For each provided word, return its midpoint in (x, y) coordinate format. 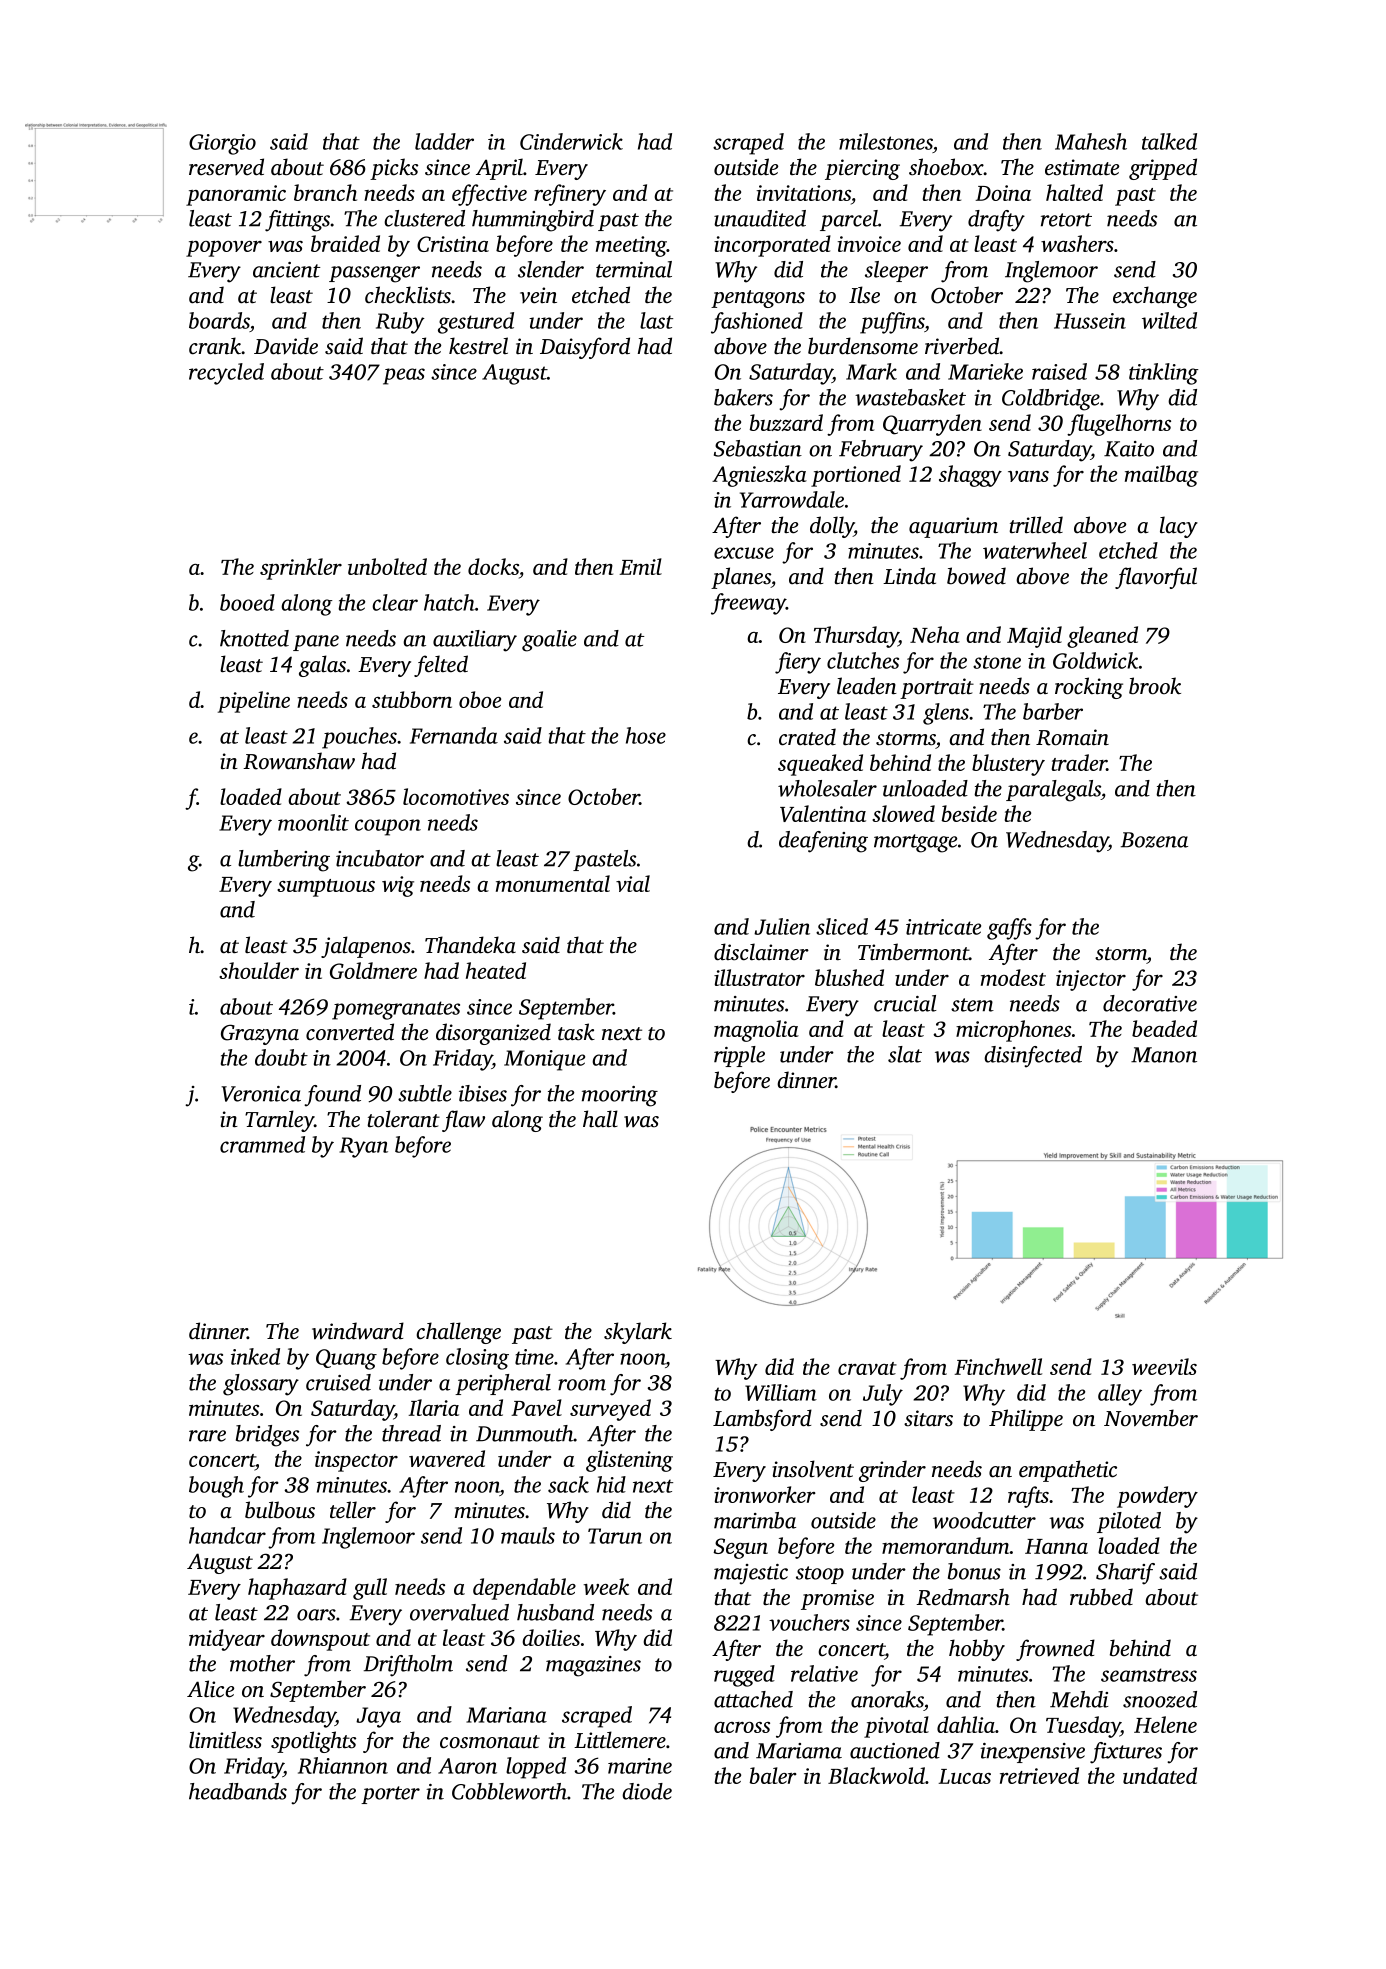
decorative (1150, 1003)
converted (350, 1032)
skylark (638, 1333)
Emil (640, 566)
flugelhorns (1119, 425)
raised (1059, 371)
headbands (238, 1791)
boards (219, 320)
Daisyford (585, 348)
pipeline (254, 702)
